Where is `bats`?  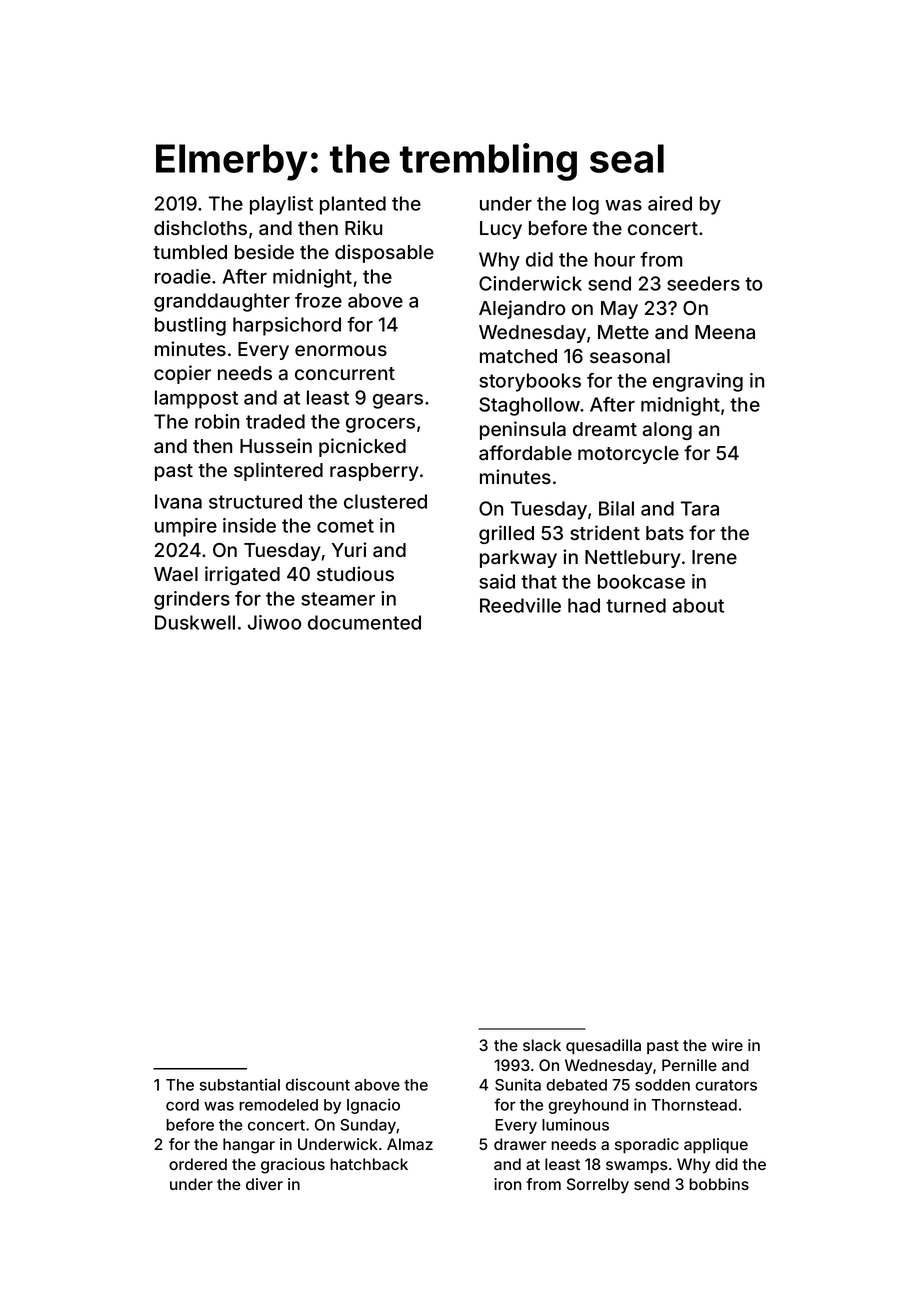
bats is located at coordinates (665, 533).
